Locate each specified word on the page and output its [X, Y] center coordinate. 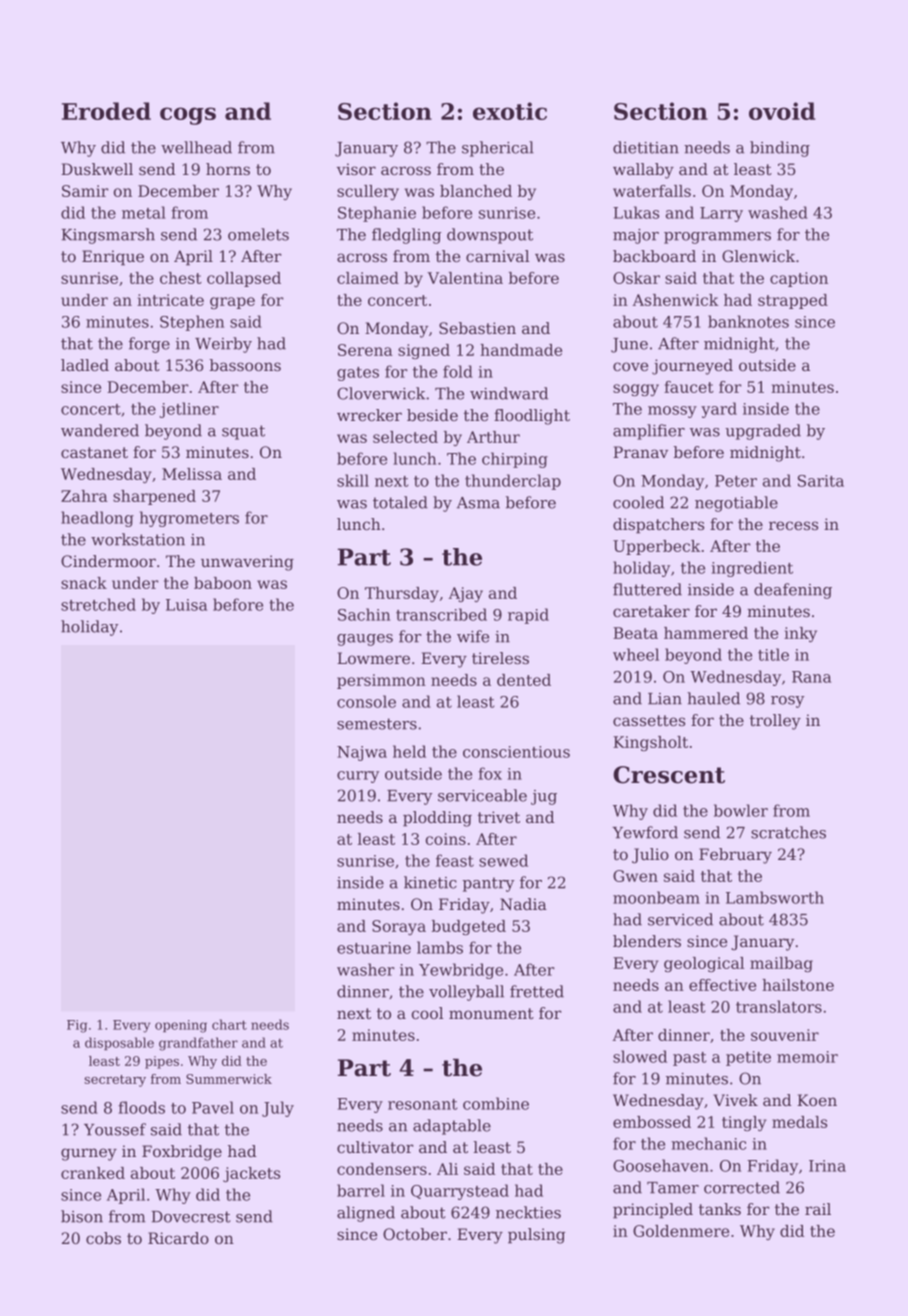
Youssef [115, 1129]
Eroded [106, 111]
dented [524, 680]
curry [358, 777]
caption [799, 279]
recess [793, 525]
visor [356, 169]
